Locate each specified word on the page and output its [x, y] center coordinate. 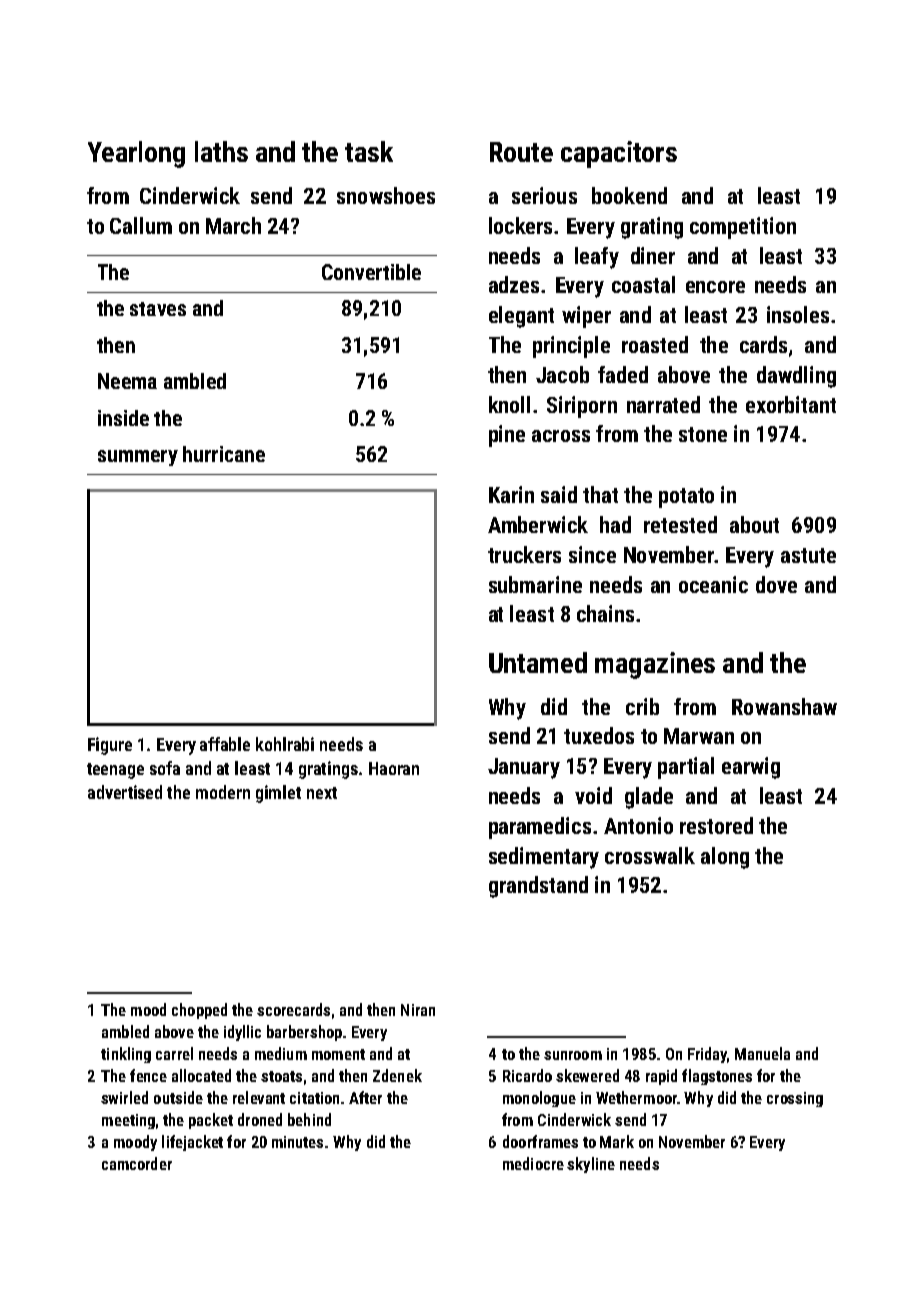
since [592, 554]
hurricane [224, 454]
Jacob [562, 374]
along [725, 858]
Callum [141, 225]
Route [521, 152]
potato [686, 498]
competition [743, 228]
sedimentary [544, 858]
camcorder [137, 1163]
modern [223, 792]
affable [225, 744]
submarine [535, 584]
